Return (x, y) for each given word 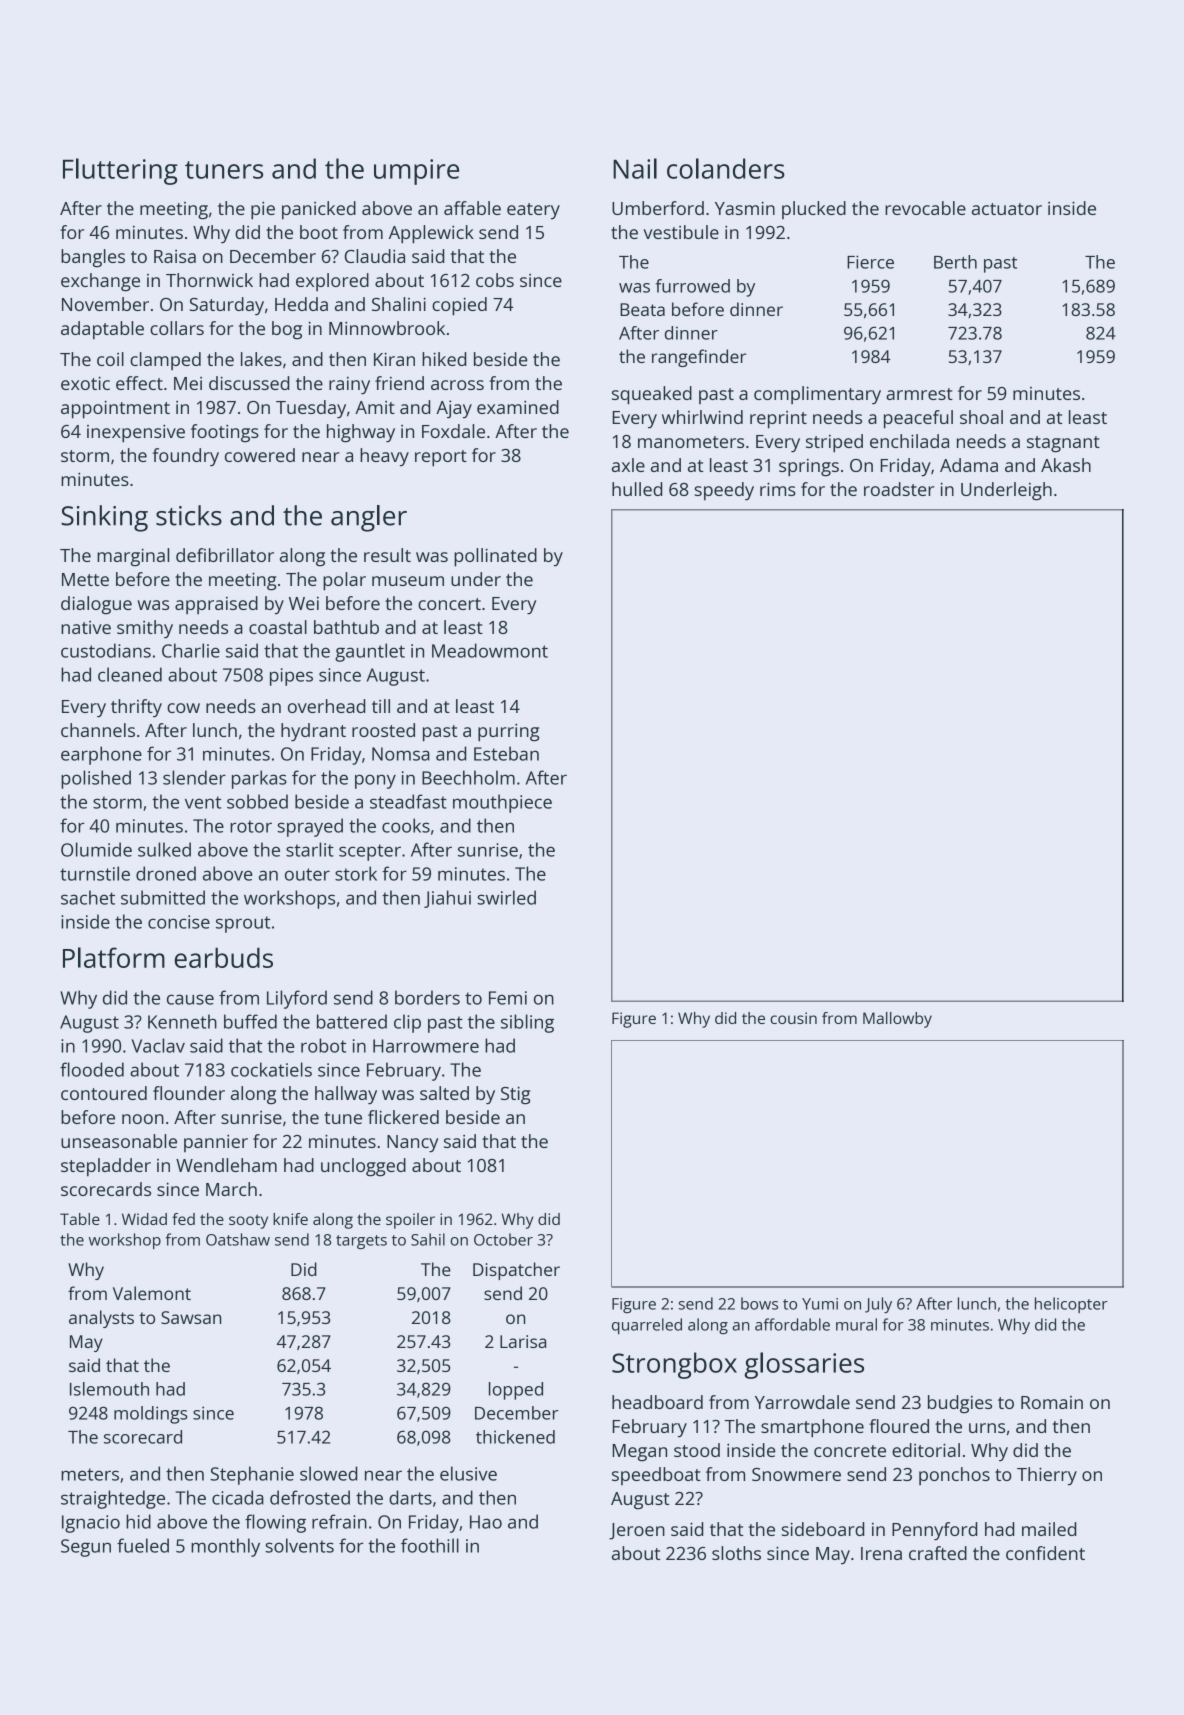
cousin (793, 1018)
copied (459, 306)
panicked (319, 210)
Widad (144, 1219)
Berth (955, 262)
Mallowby (897, 1020)
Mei (188, 383)
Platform (114, 957)
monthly (225, 1547)
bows (759, 1303)
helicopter (1071, 1305)
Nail (635, 168)
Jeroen (637, 1531)
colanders (726, 168)
